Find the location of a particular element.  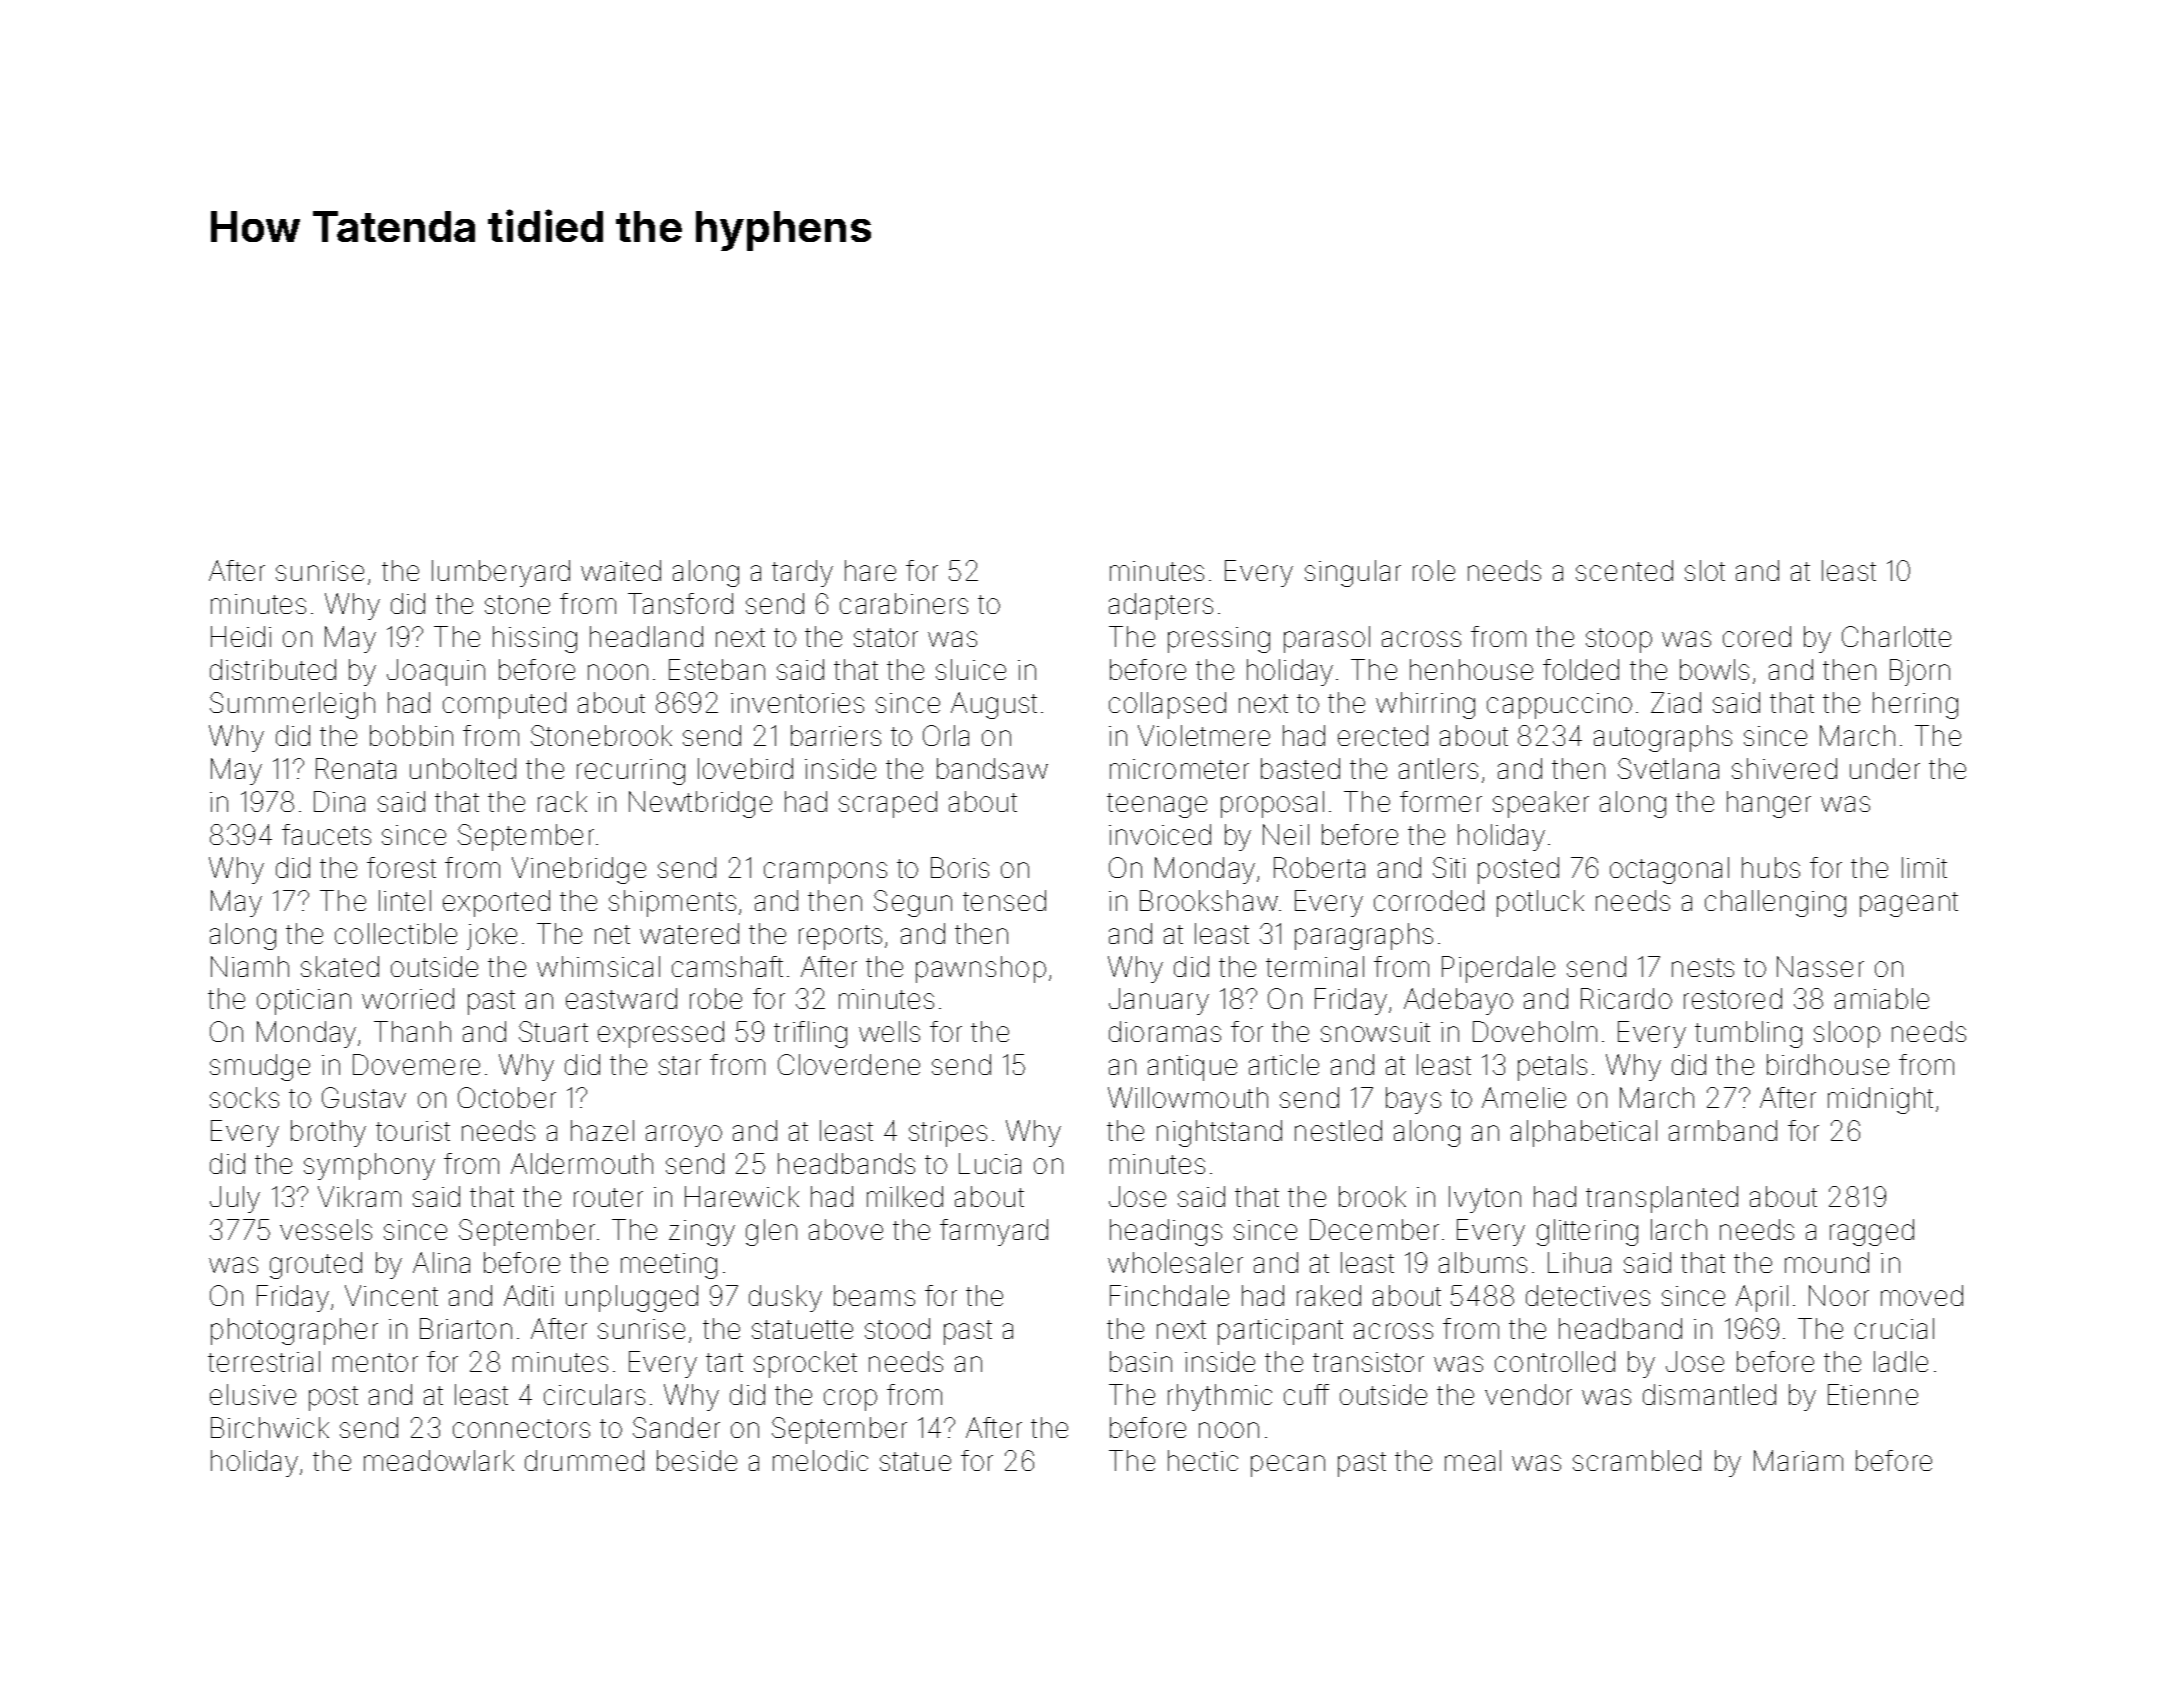

under is located at coordinates (1885, 768).
